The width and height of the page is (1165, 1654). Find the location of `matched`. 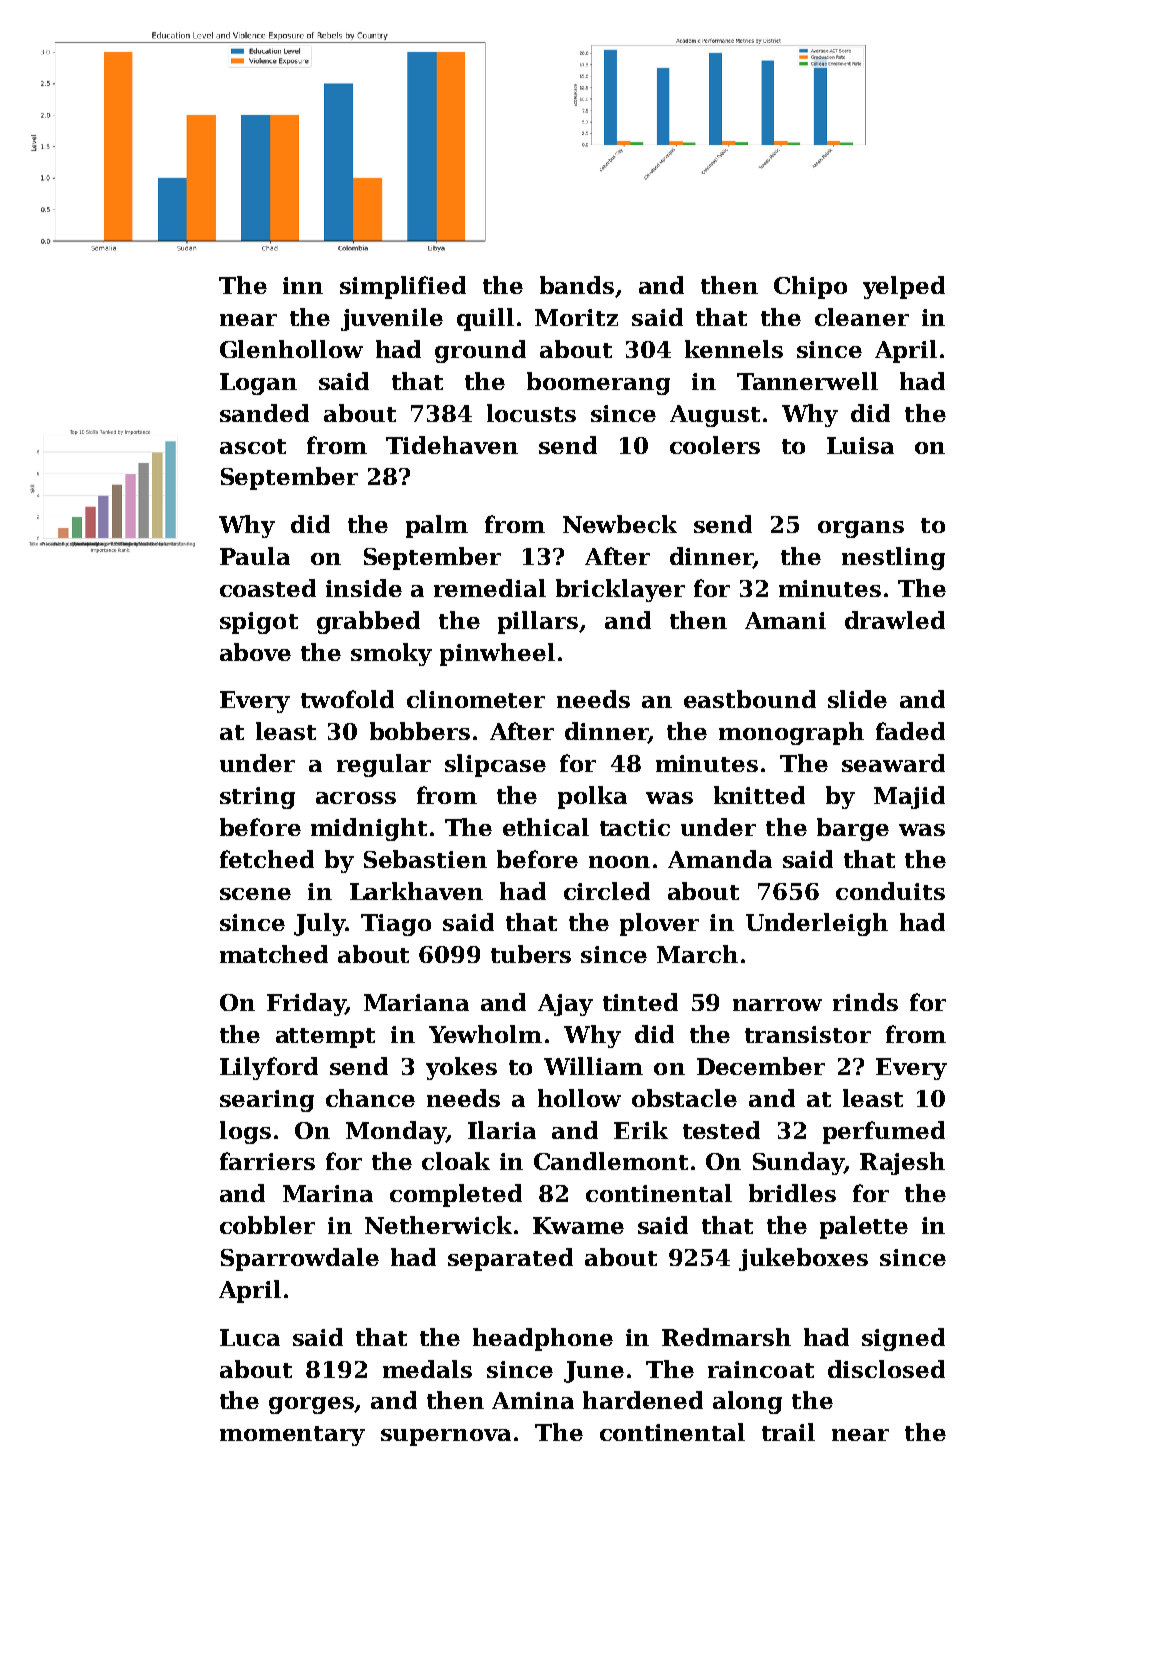

matched is located at coordinates (274, 954).
